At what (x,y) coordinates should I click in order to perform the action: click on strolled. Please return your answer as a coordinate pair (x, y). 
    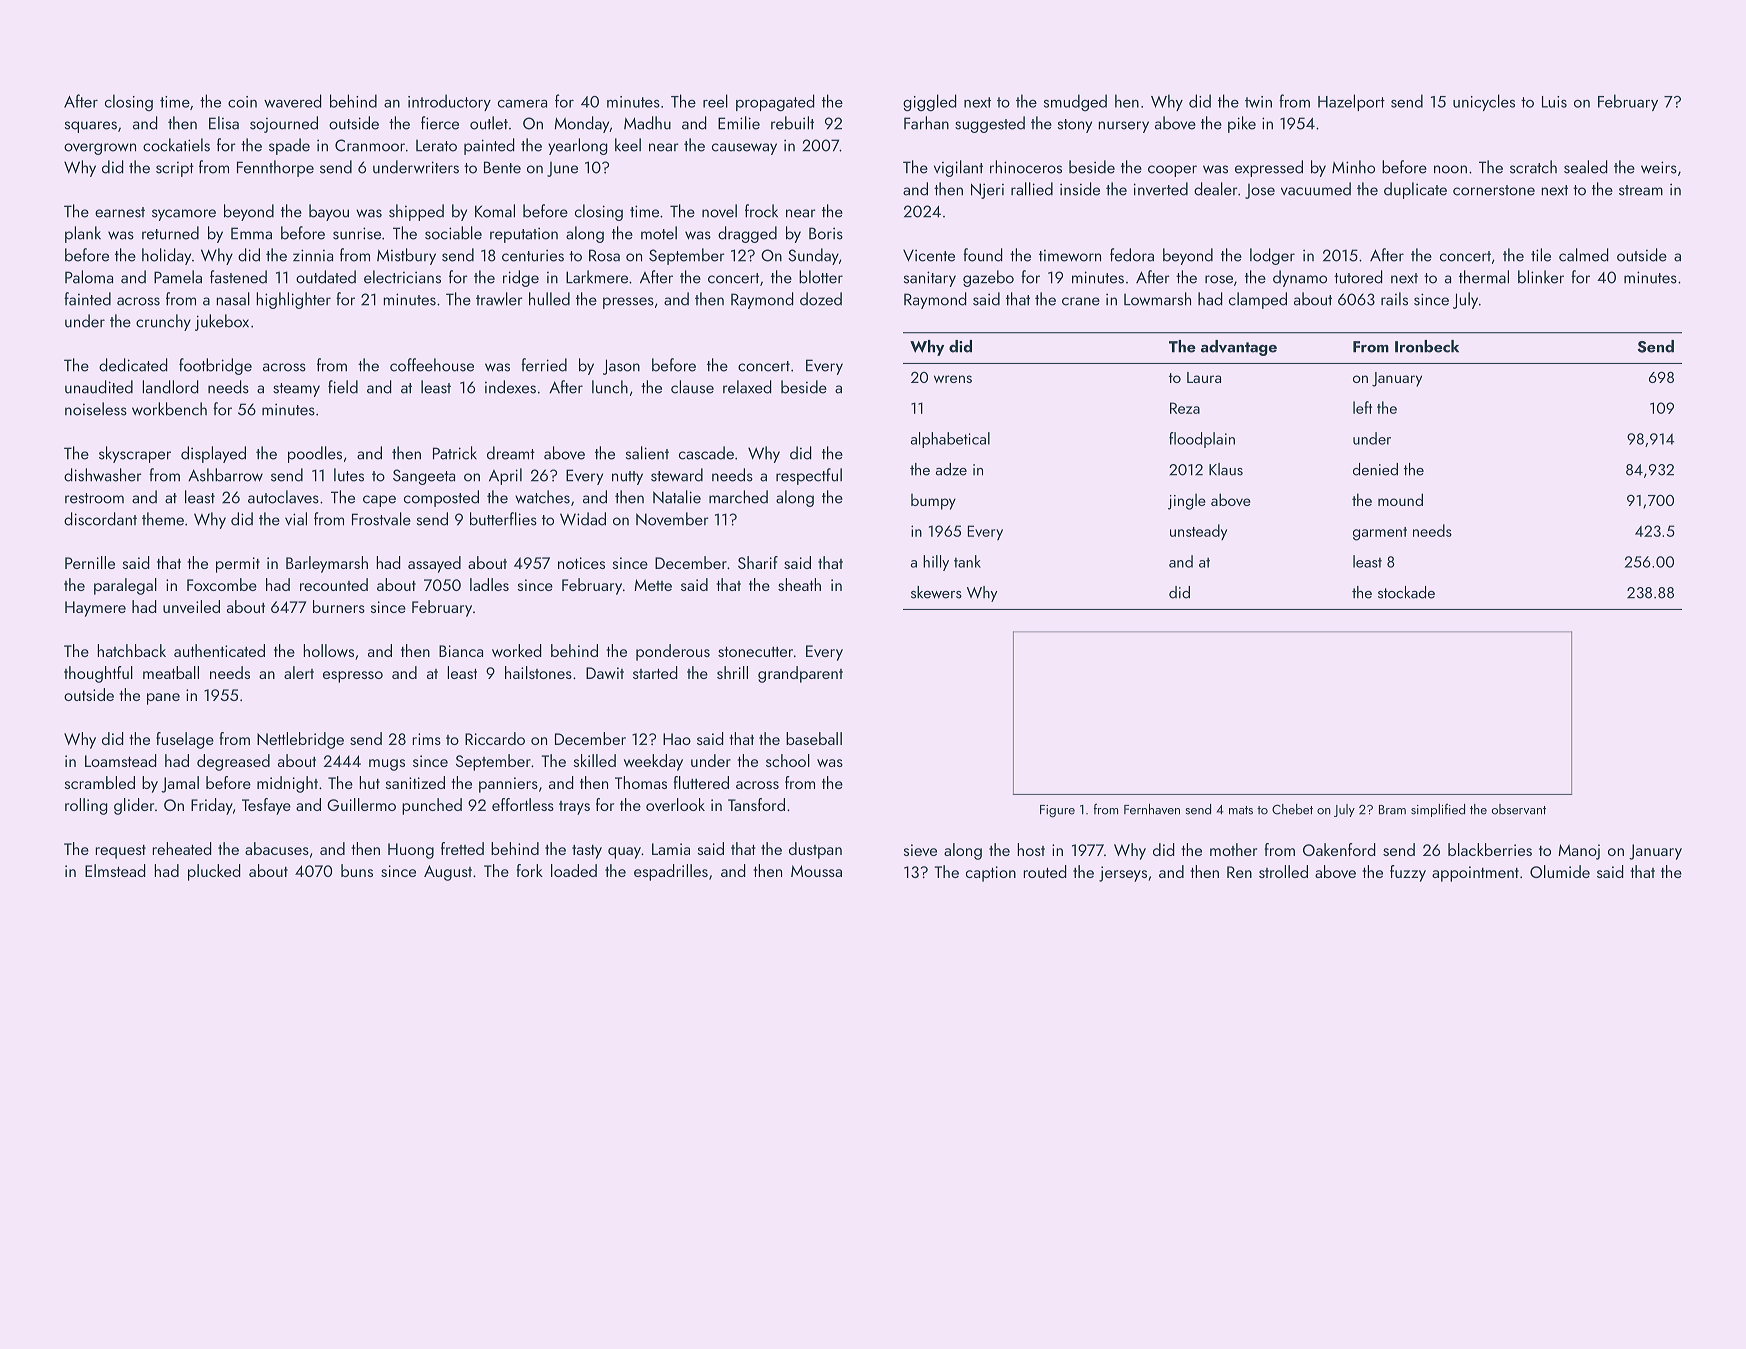
    Looking at the image, I should click on (1283, 871).
